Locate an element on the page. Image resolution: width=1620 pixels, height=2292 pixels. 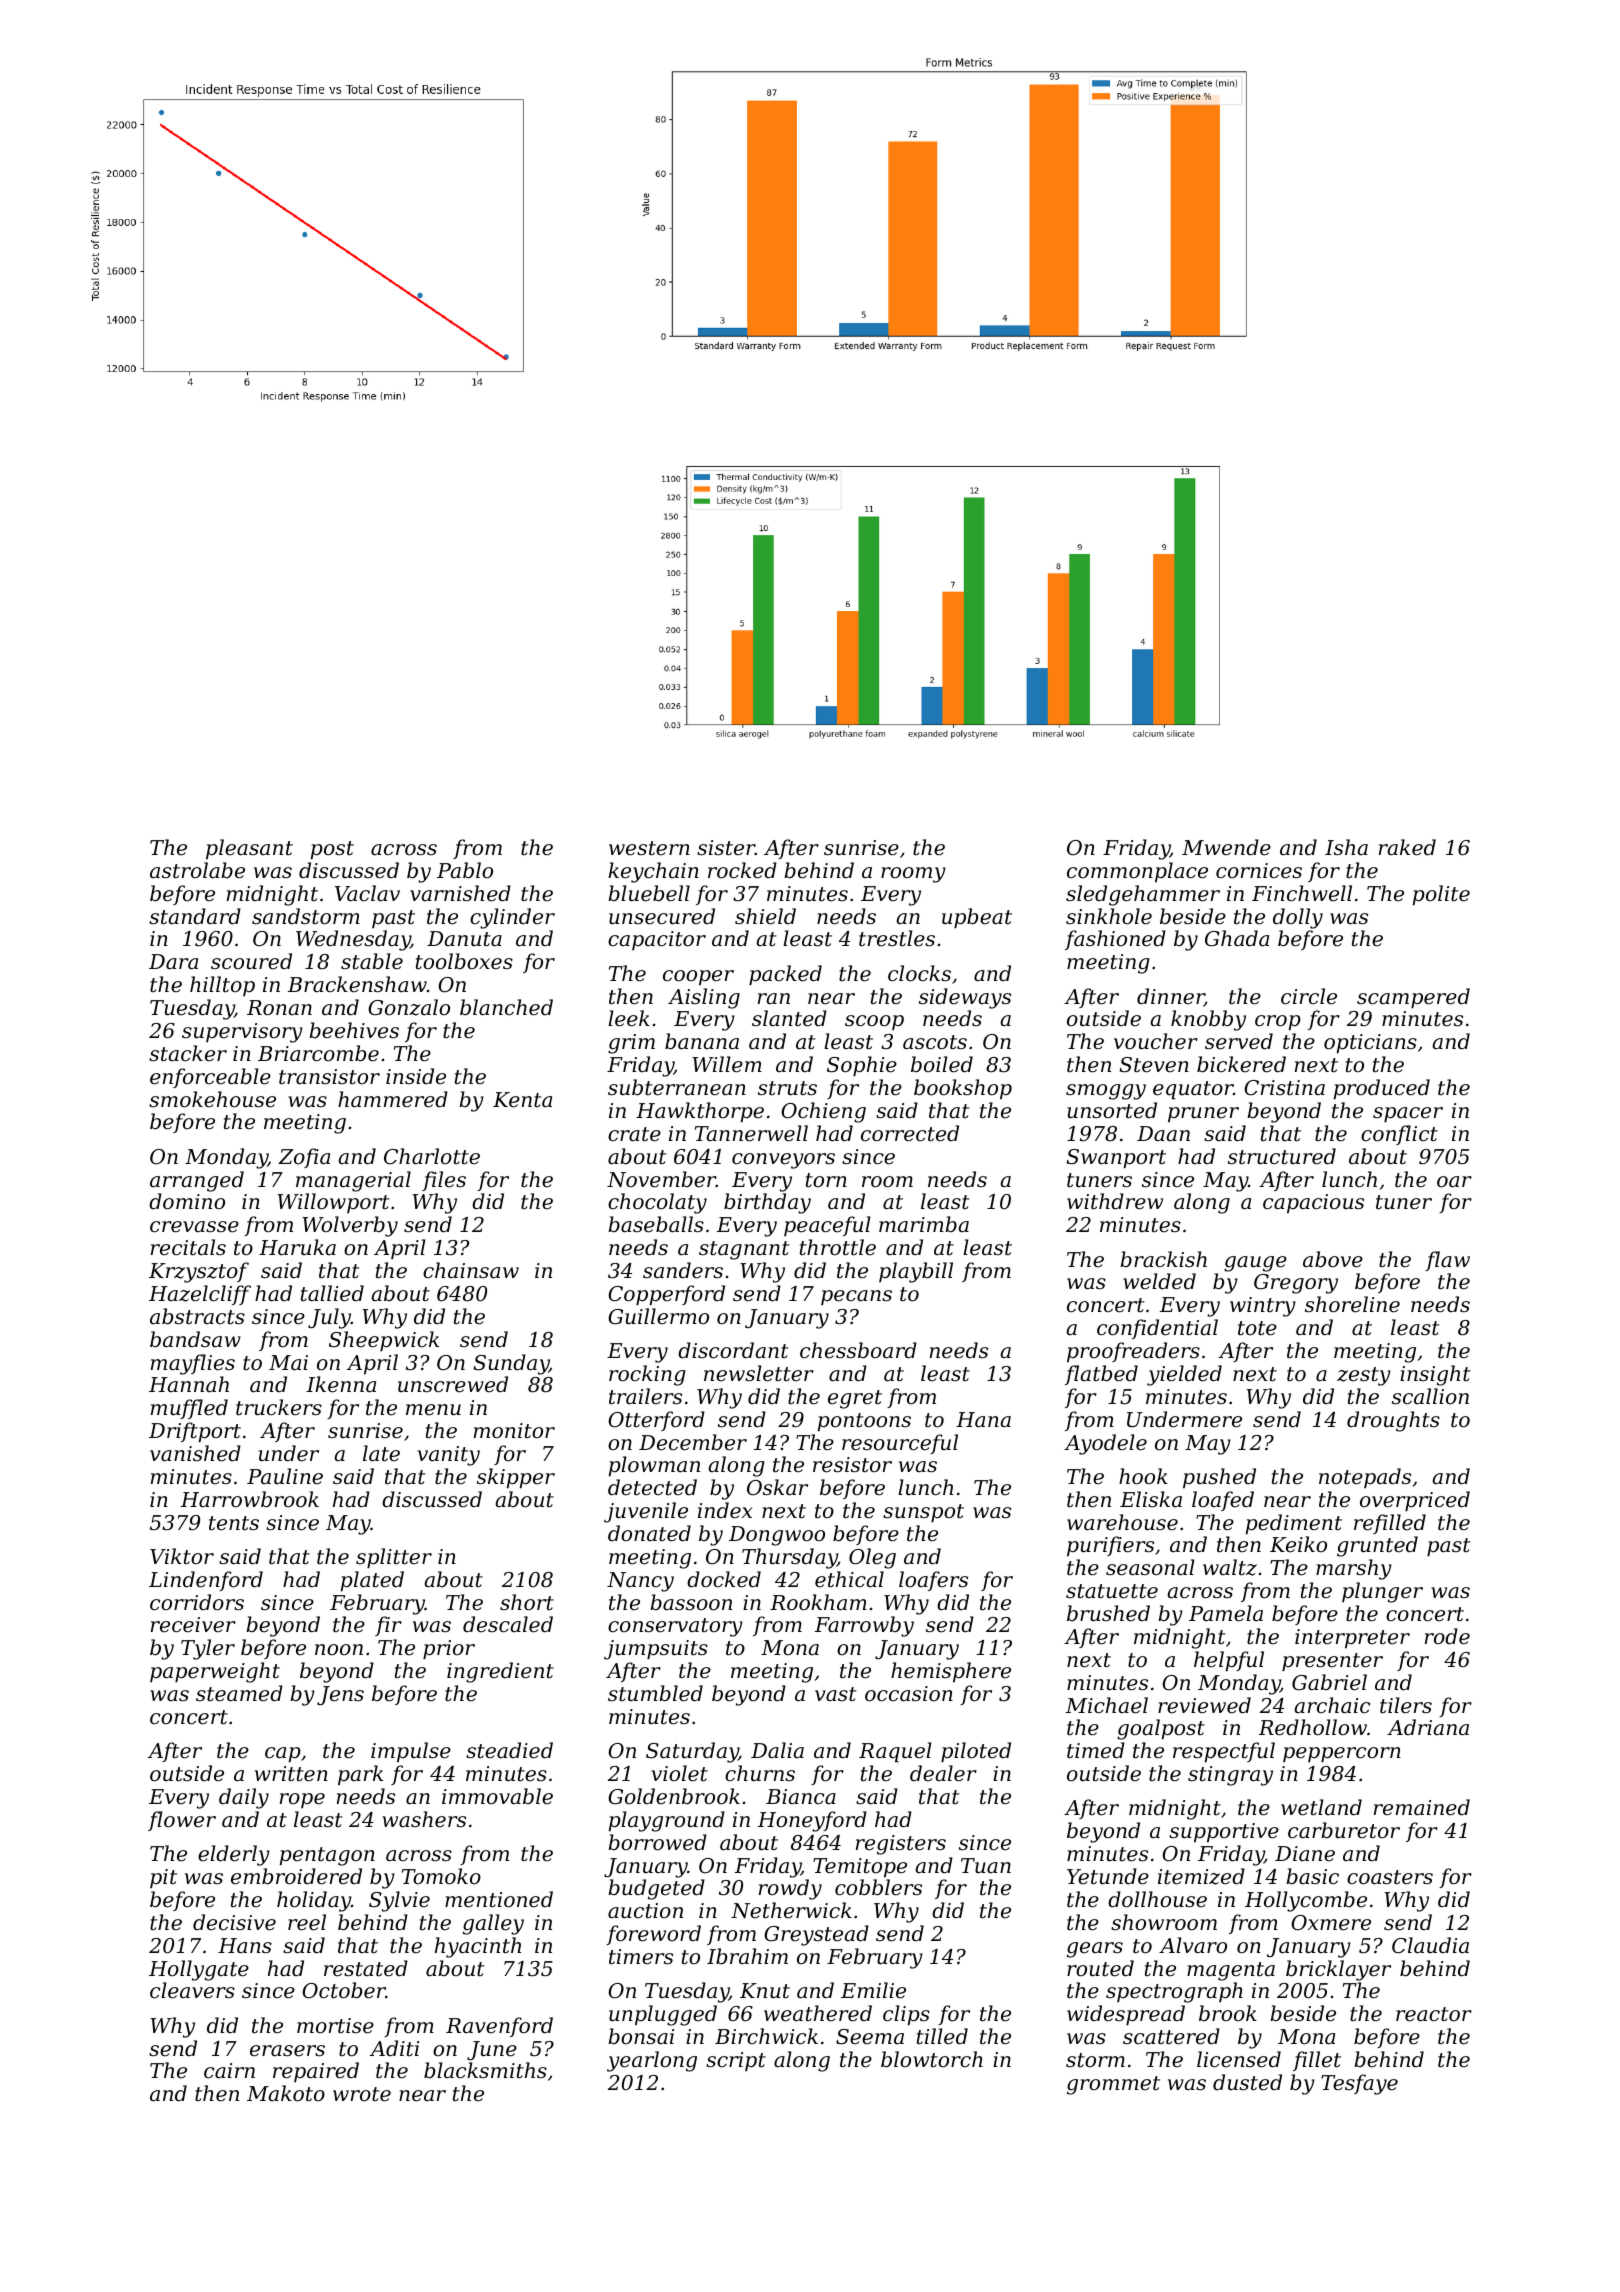
grunted is located at coordinates (1377, 1546).
